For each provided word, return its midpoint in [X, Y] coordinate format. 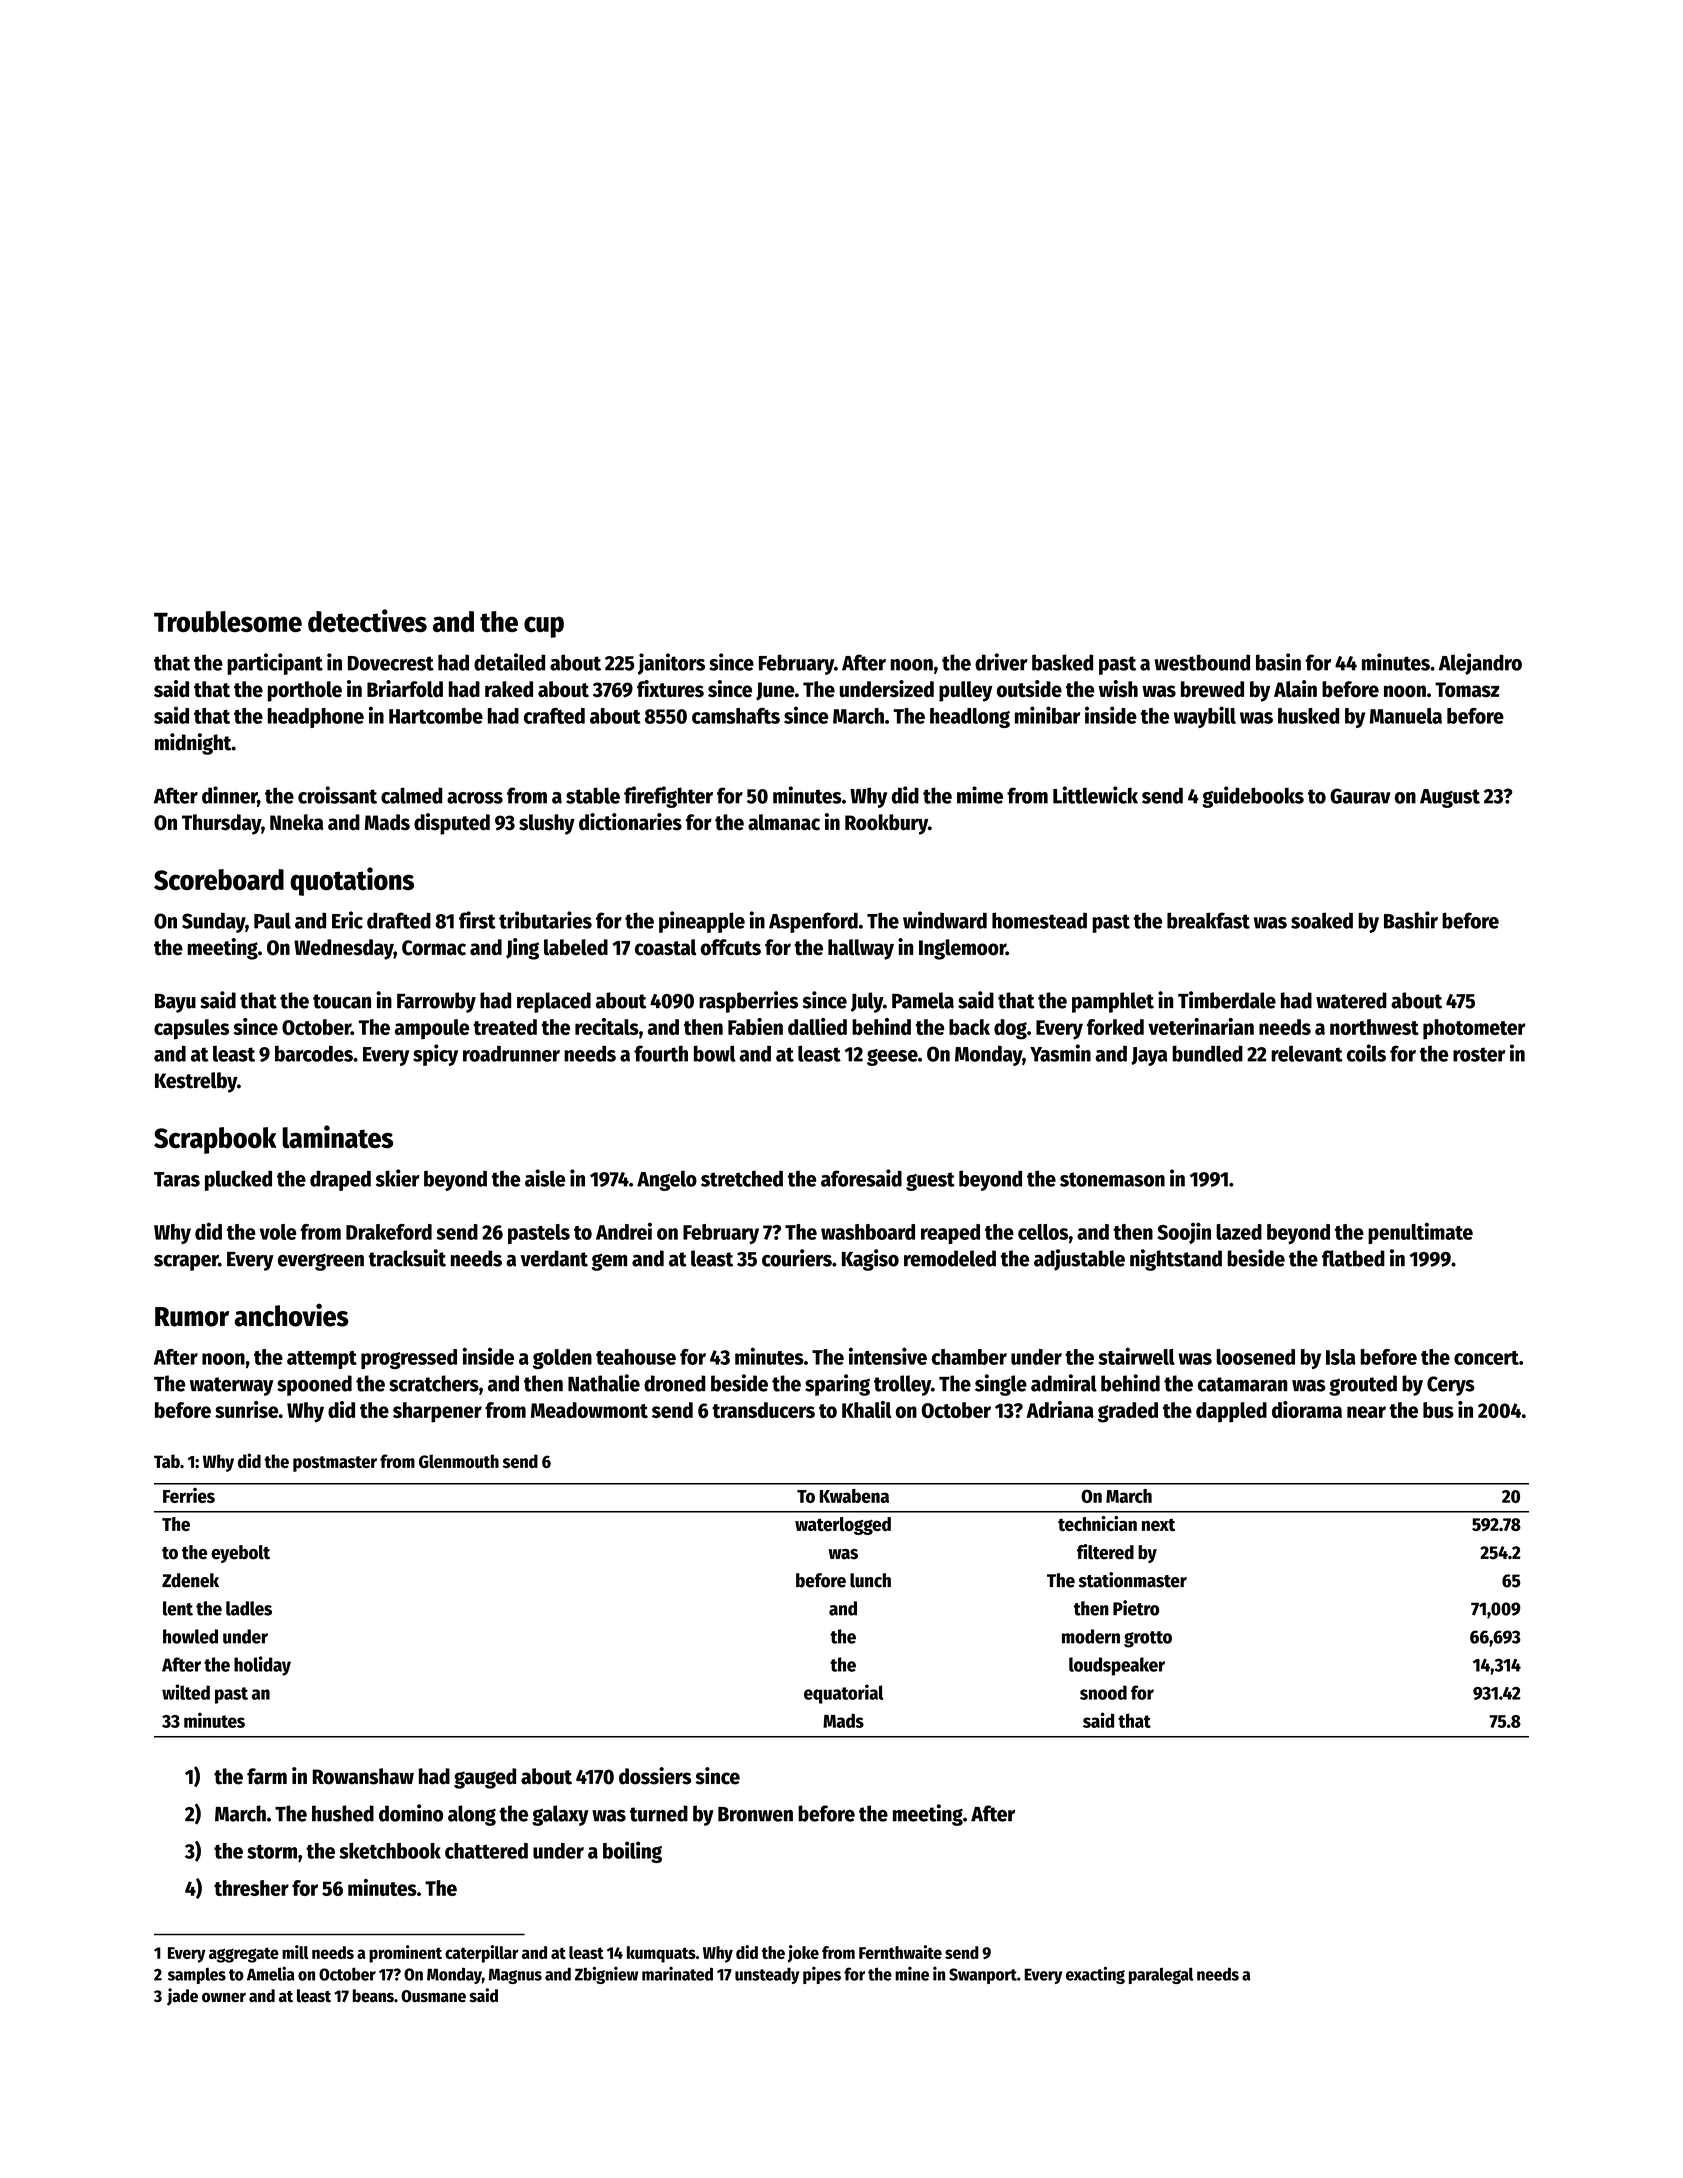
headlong [970, 718]
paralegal [1161, 1975]
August [1450, 798]
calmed [412, 795]
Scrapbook [215, 1140]
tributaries [545, 920]
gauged [485, 1778]
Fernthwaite [900, 1952]
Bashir [1411, 920]
